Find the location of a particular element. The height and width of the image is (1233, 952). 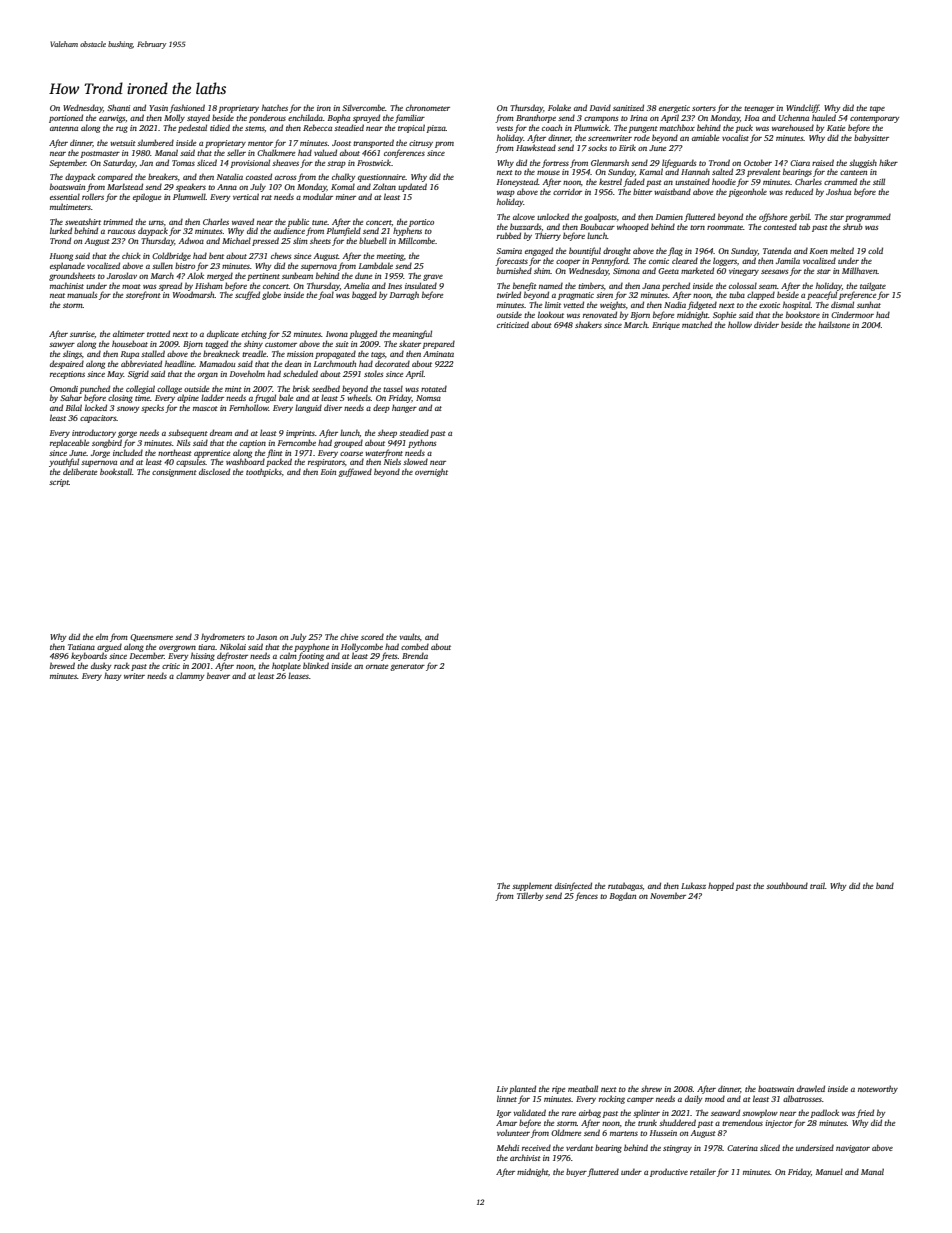

hopped is located at coordinates (721, 886).
